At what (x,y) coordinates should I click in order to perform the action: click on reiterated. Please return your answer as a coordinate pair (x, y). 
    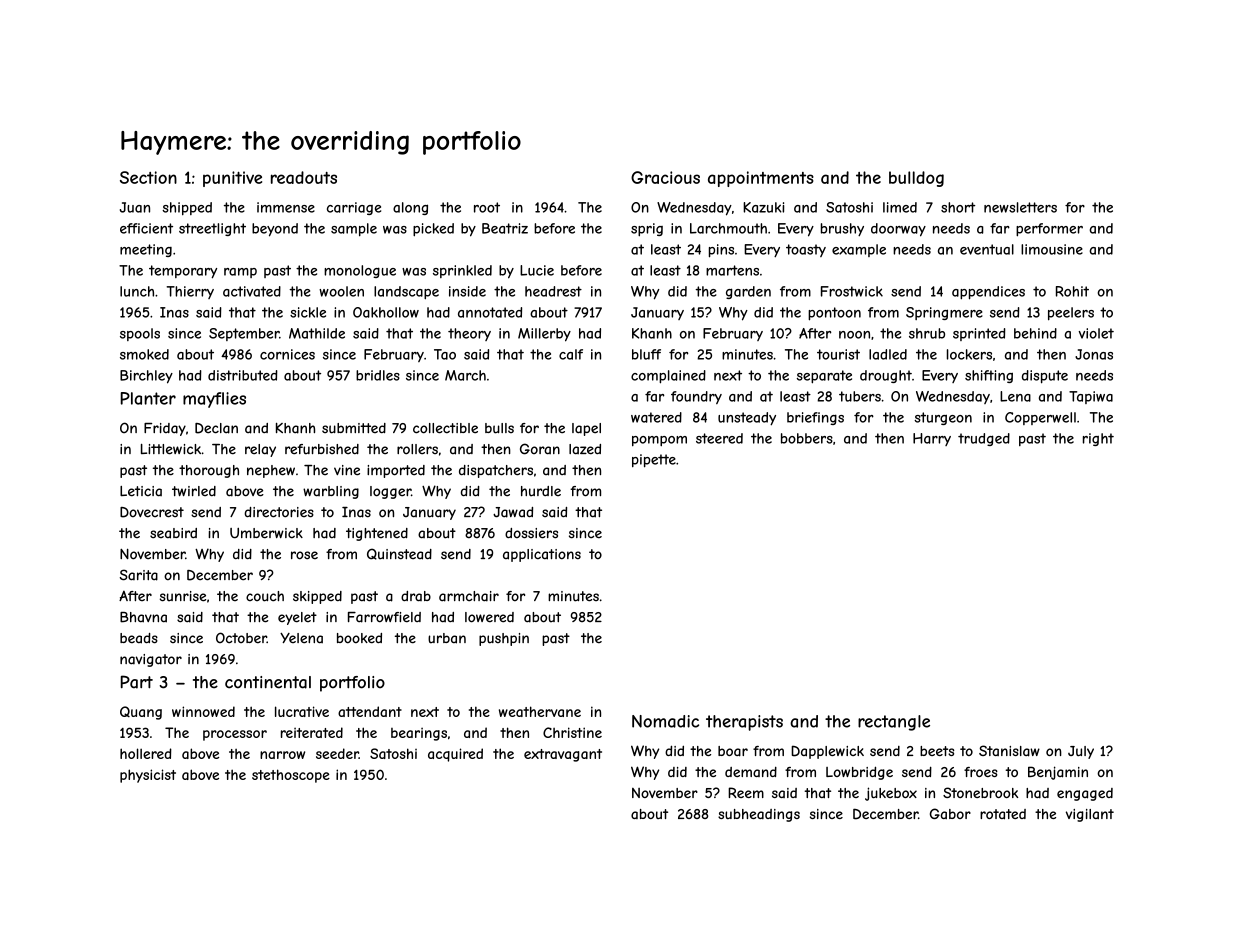
    Looking at the image, I should click on (312, 732).
